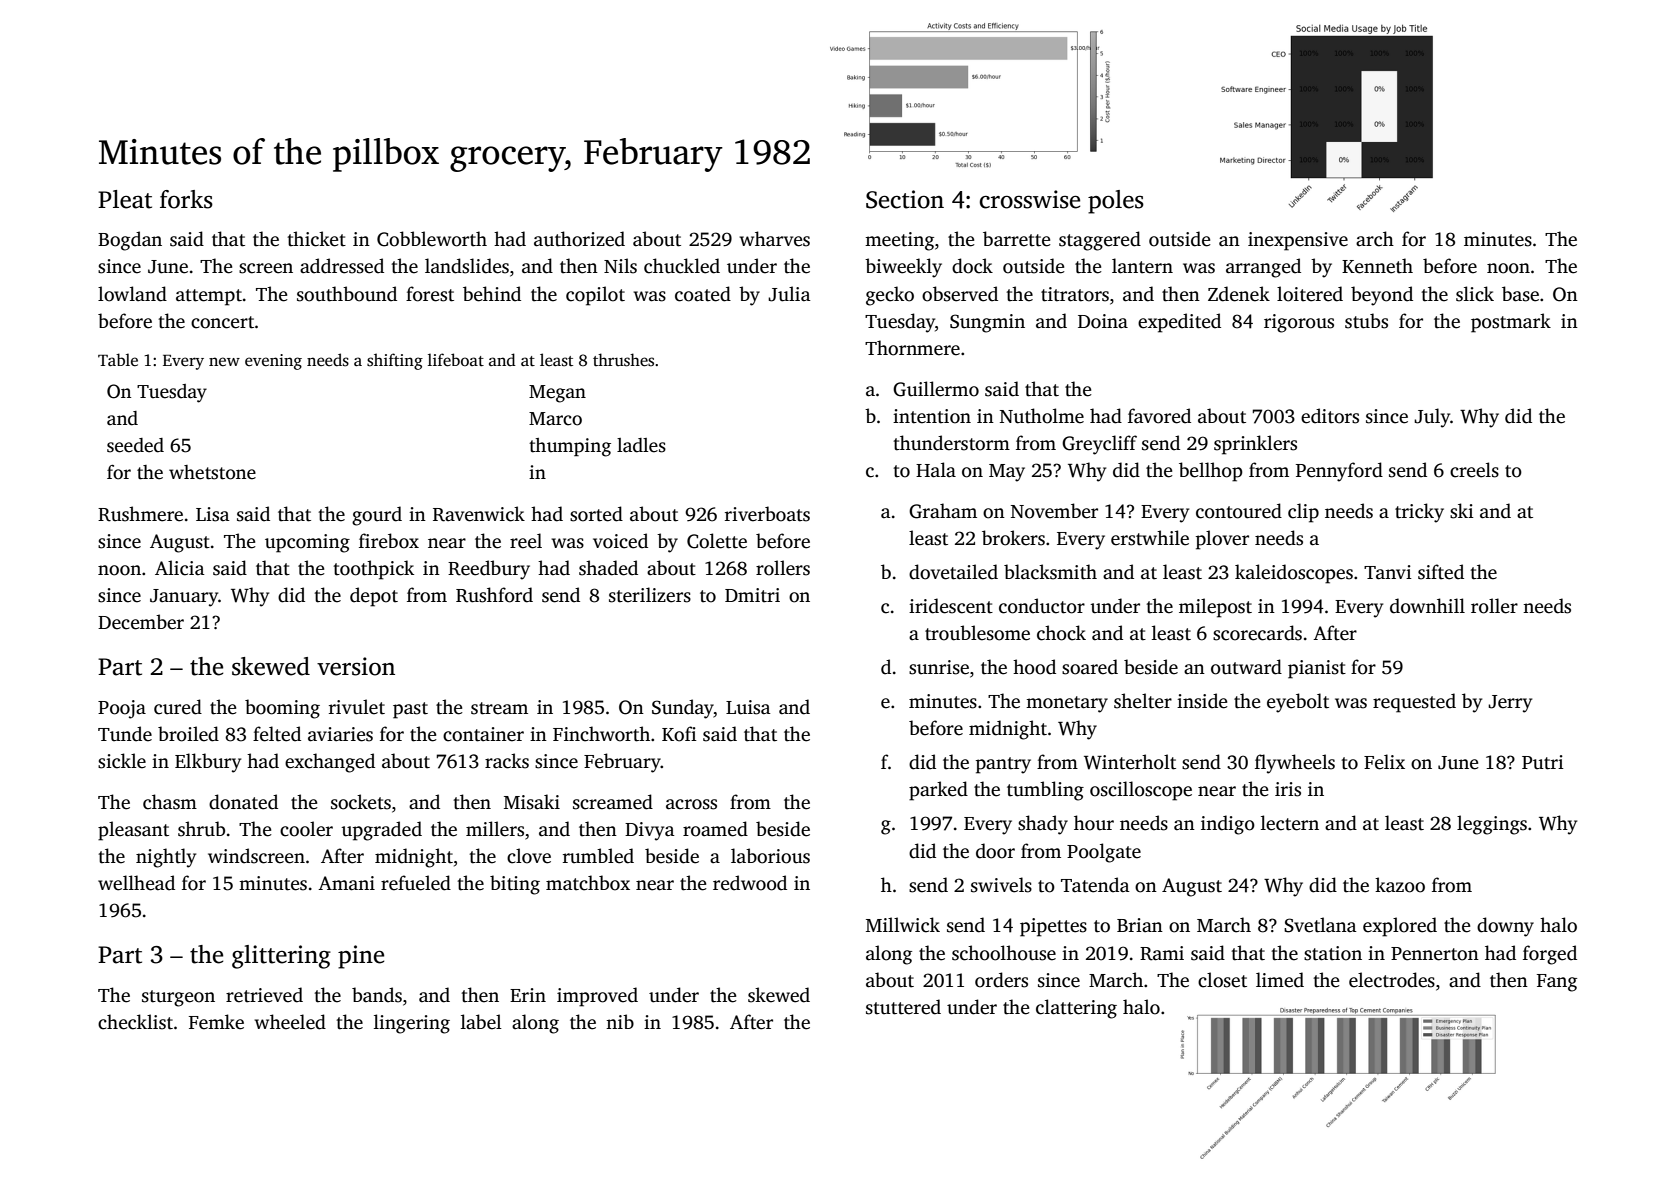 The height and width of the screenshot is (1185, 1676). Describe the element at coordinates (905, 199) in the screenshot. I see `Section` at that location.
